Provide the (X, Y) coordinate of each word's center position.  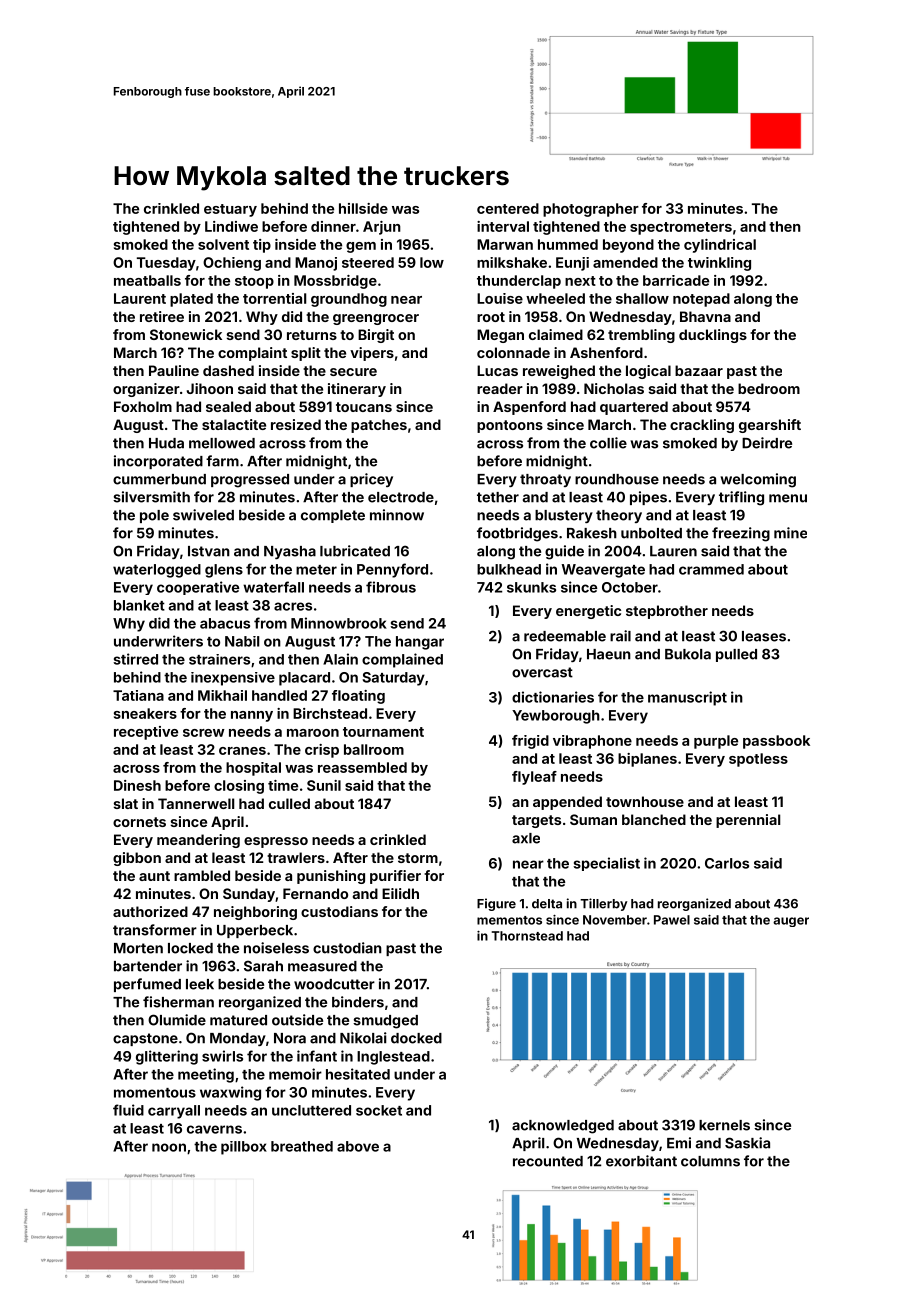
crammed (711, 569)
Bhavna (705, 316)
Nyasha (290, 552)
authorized (150, 911)
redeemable (565, 636)
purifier (395, 877)
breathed (302, 1146)
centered (508, 208)
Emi (679, 1143)
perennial (748, 821)
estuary (230, 210)
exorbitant (641, 1161)
